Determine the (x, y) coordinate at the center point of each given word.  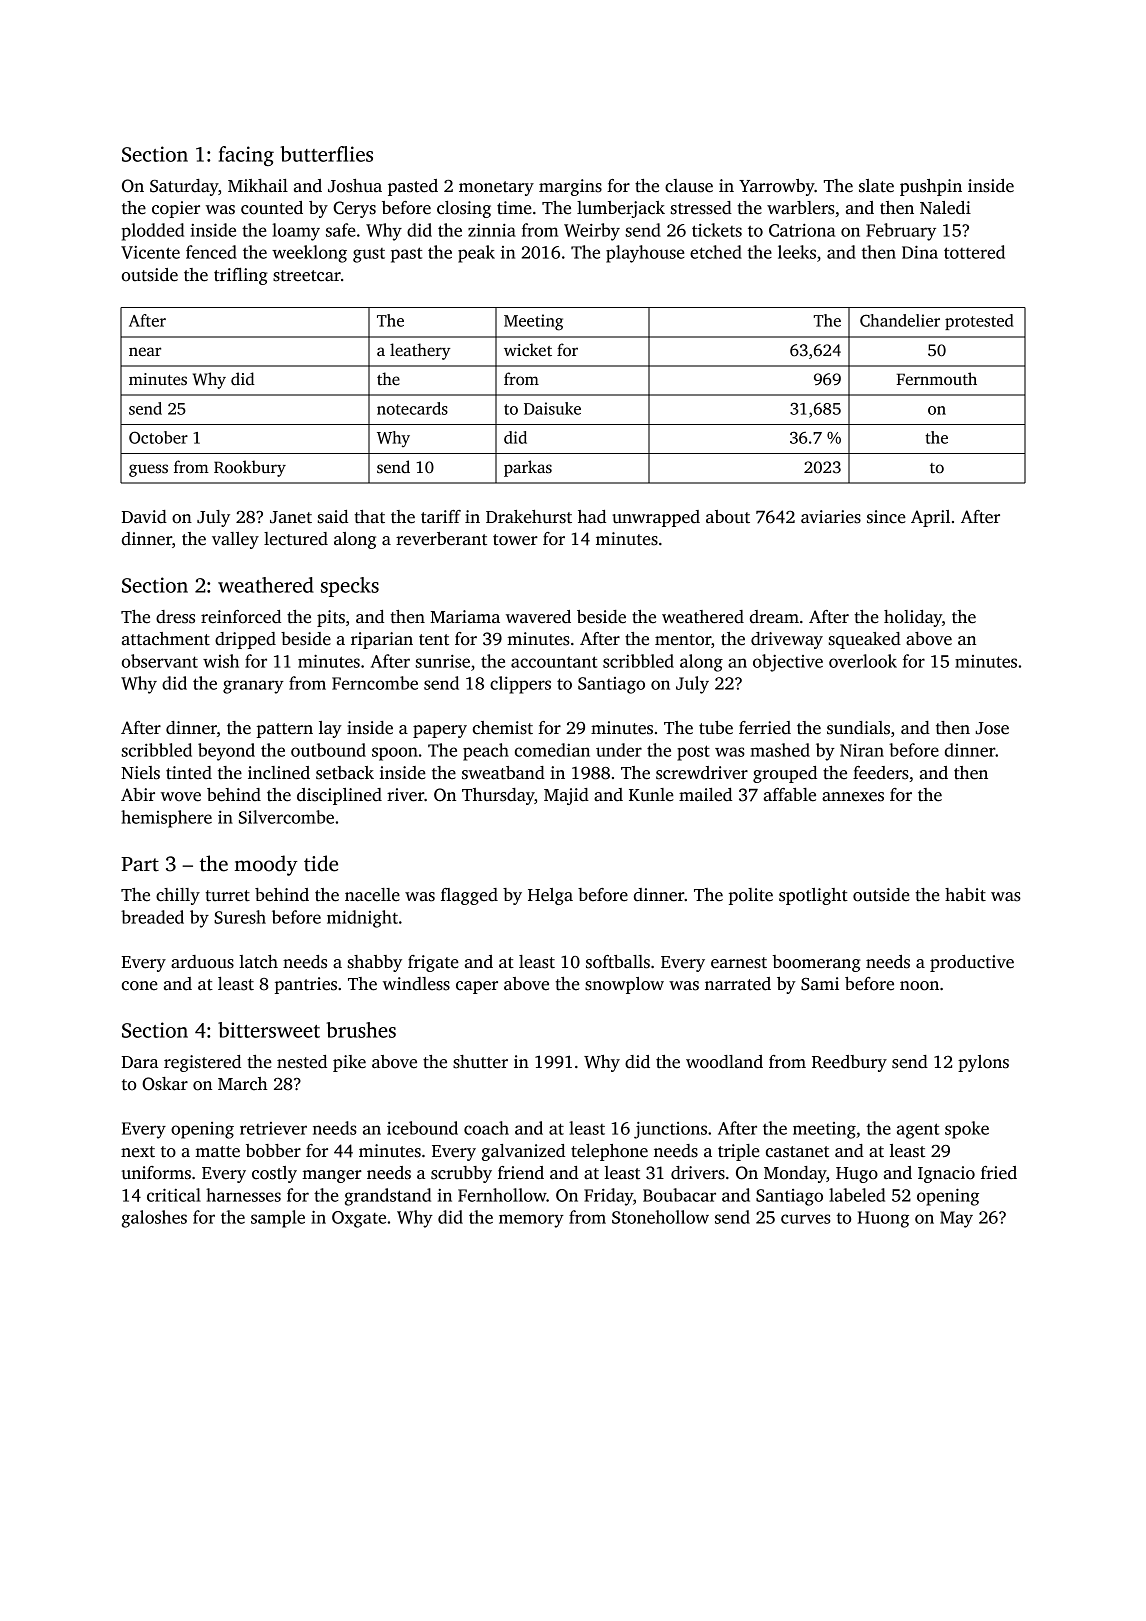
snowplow (624, 985)
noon (919, 986)
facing (246, 156)
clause (689, 186)
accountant (554, 662)
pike (349, 1063)
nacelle (372, 895)
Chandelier (900, 320)
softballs (618, 962)
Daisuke (552, 408)
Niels (140, 773)
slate (876, 186)
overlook (863, 661)
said (333, 517)
